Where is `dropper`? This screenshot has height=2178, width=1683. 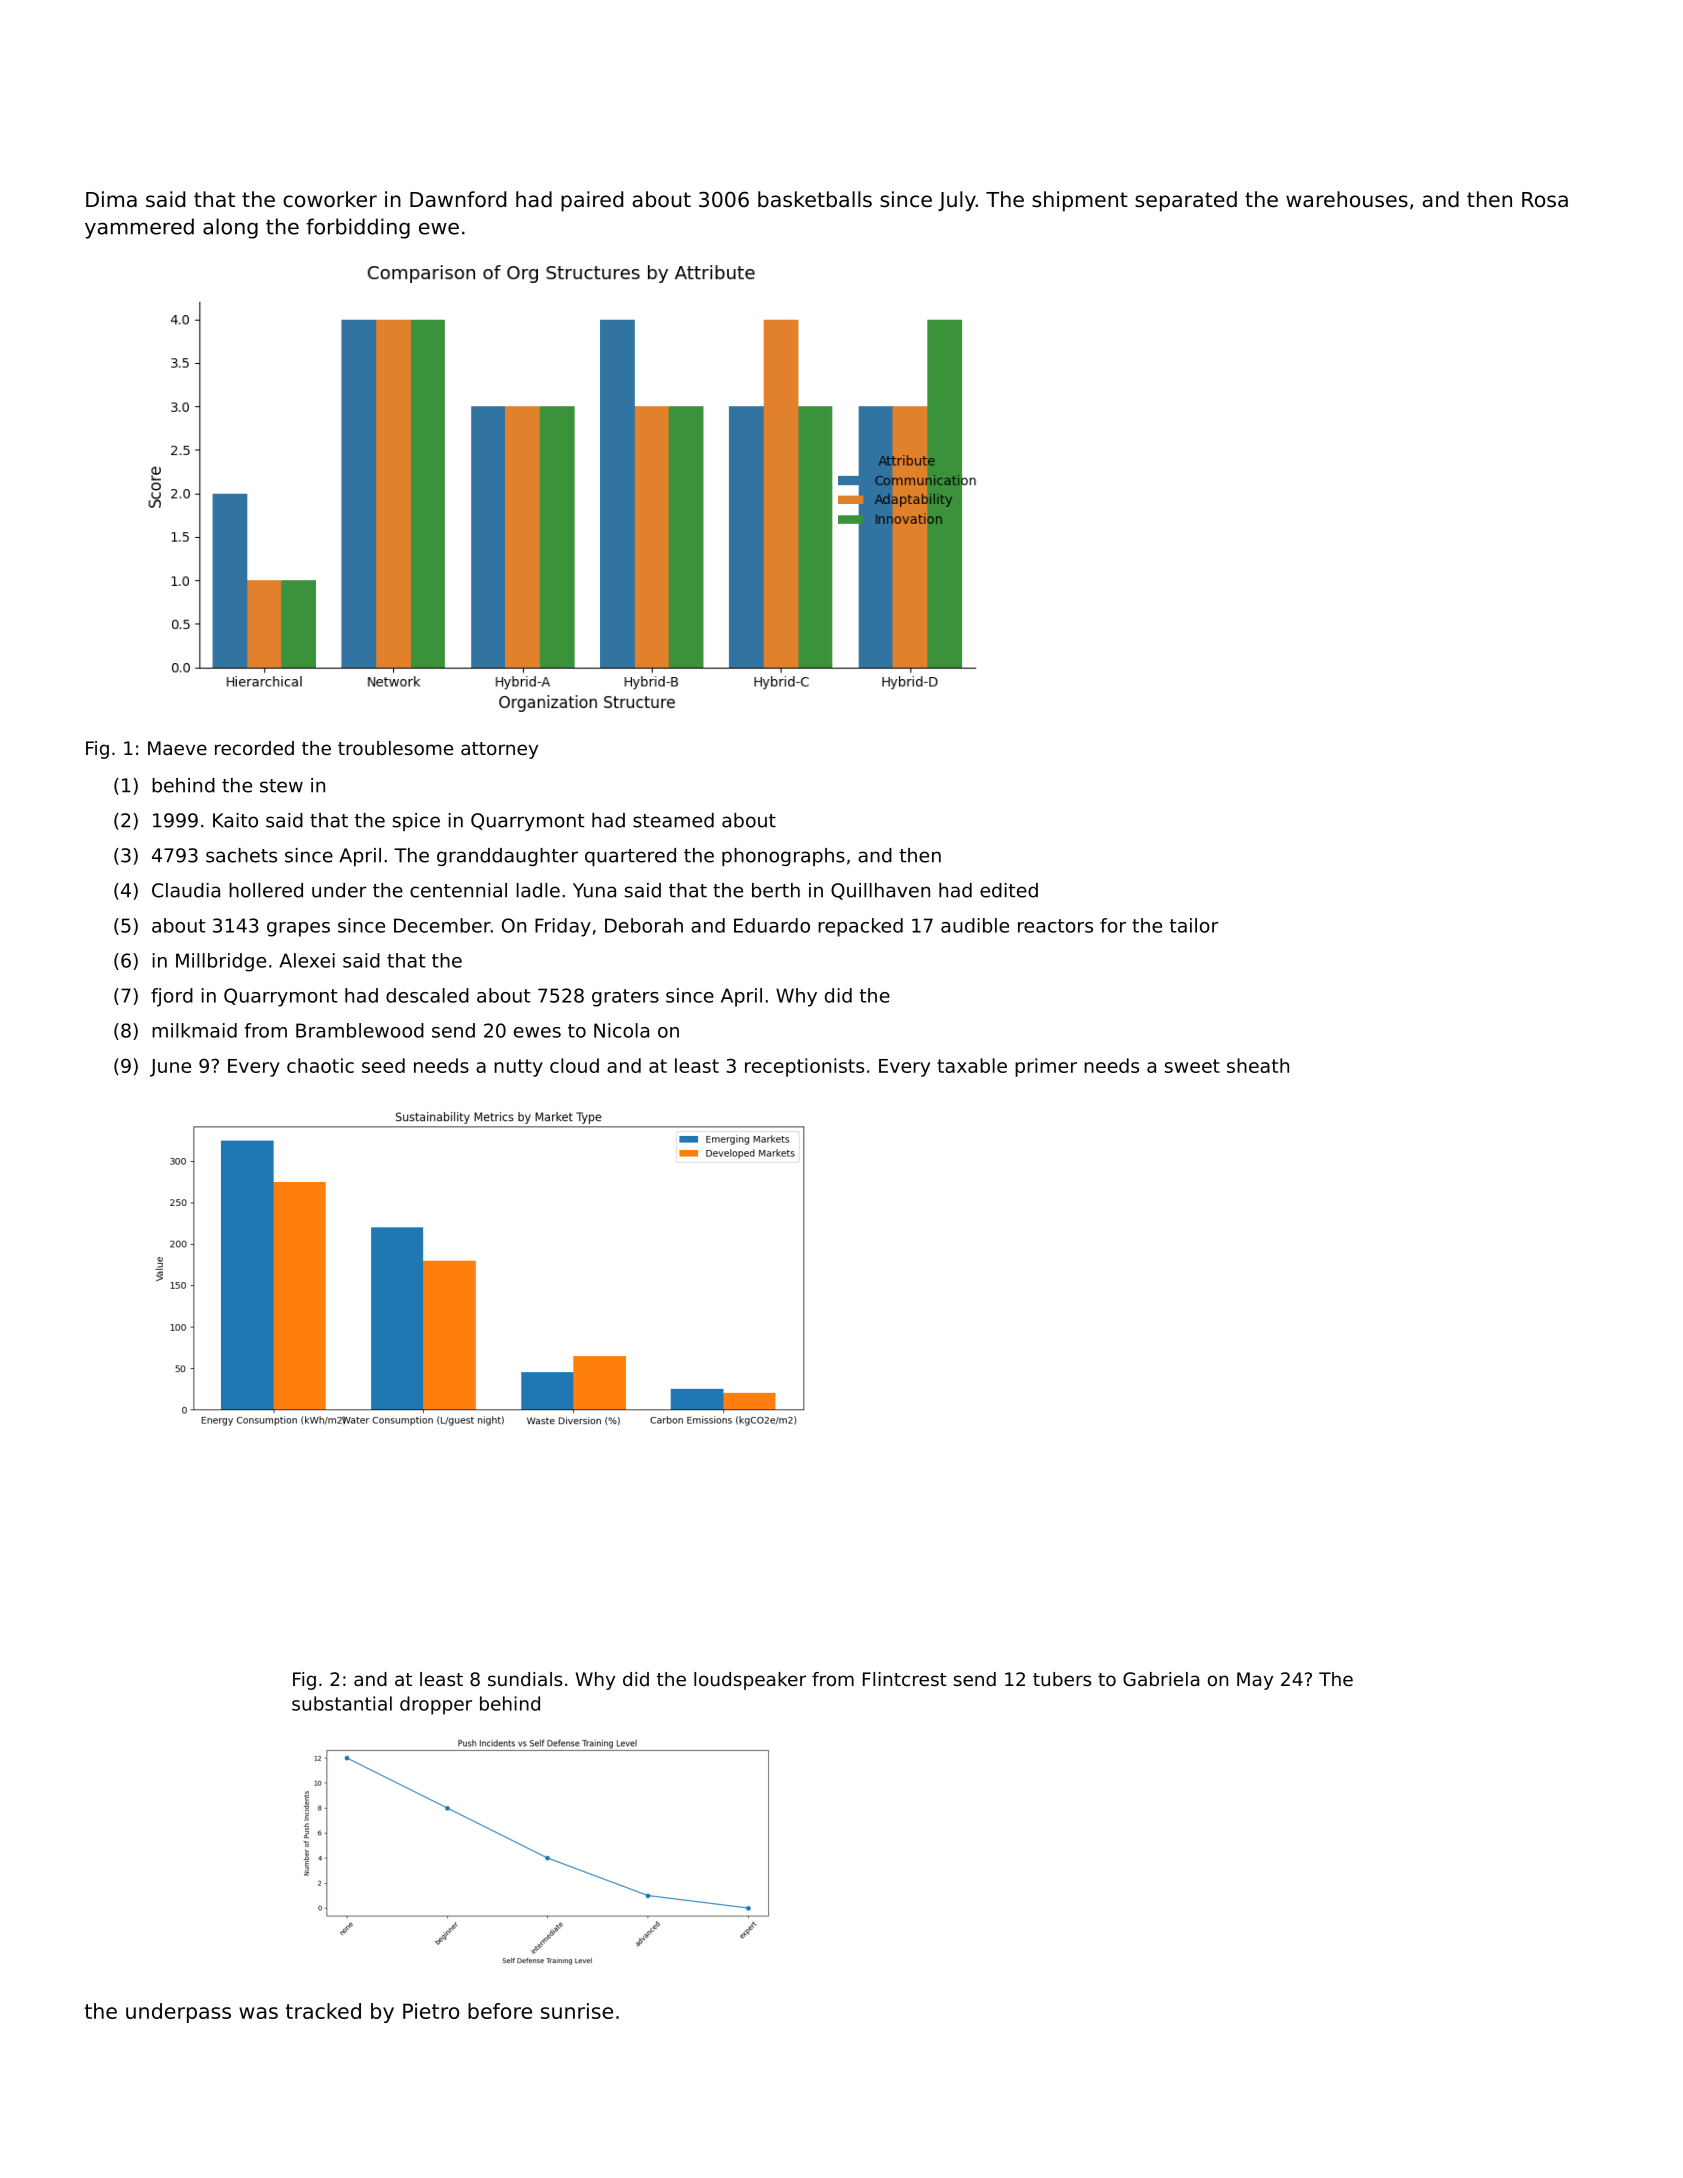 dropper is located at coordinates (436, 1705).
